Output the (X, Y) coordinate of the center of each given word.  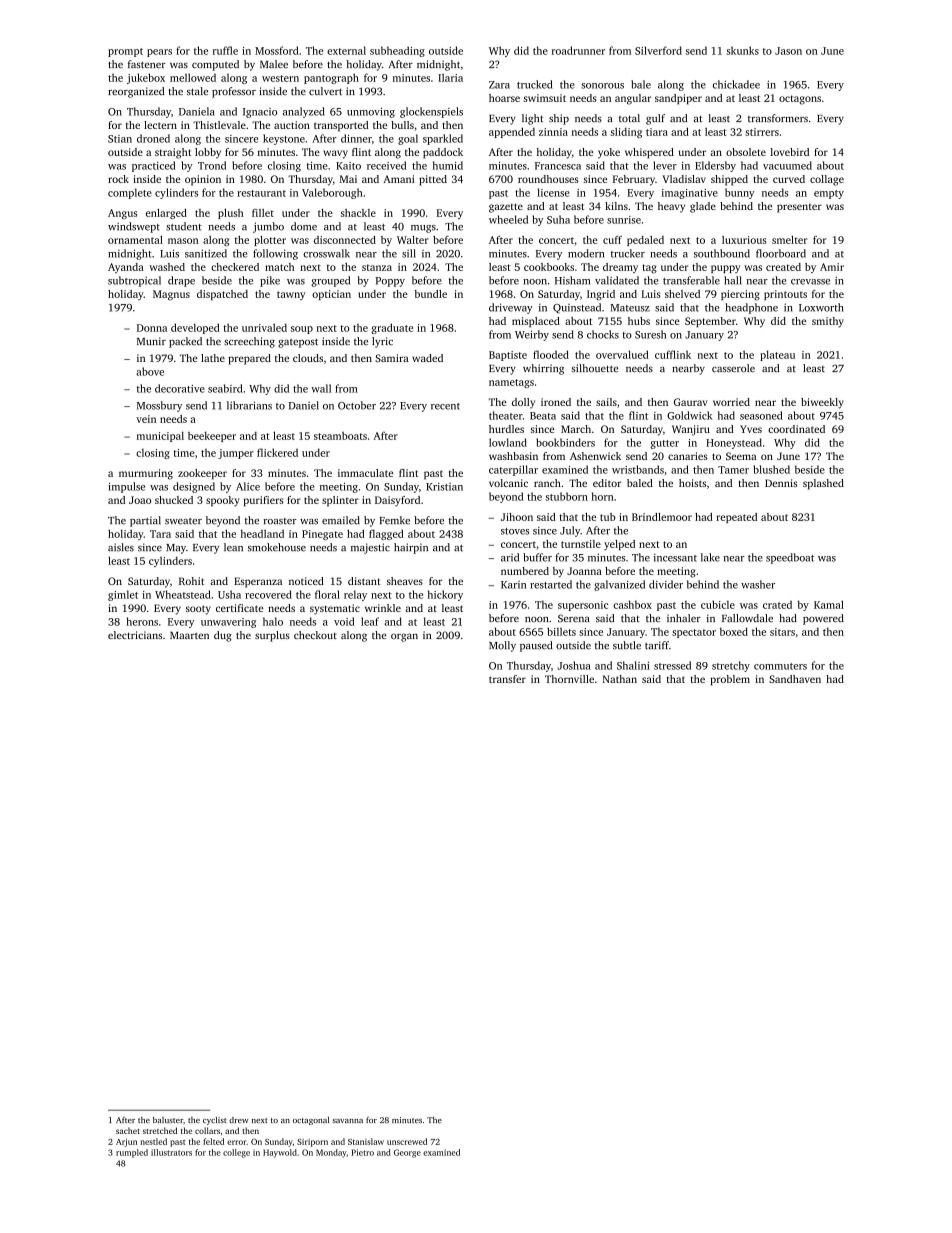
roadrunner (578, 50)
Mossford (277, 50)
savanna (347, 1121)
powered (823, 619)
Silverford (658, 50)
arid (510, 557)
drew (238, 1120)
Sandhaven (795, 679)
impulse (126, 487)
